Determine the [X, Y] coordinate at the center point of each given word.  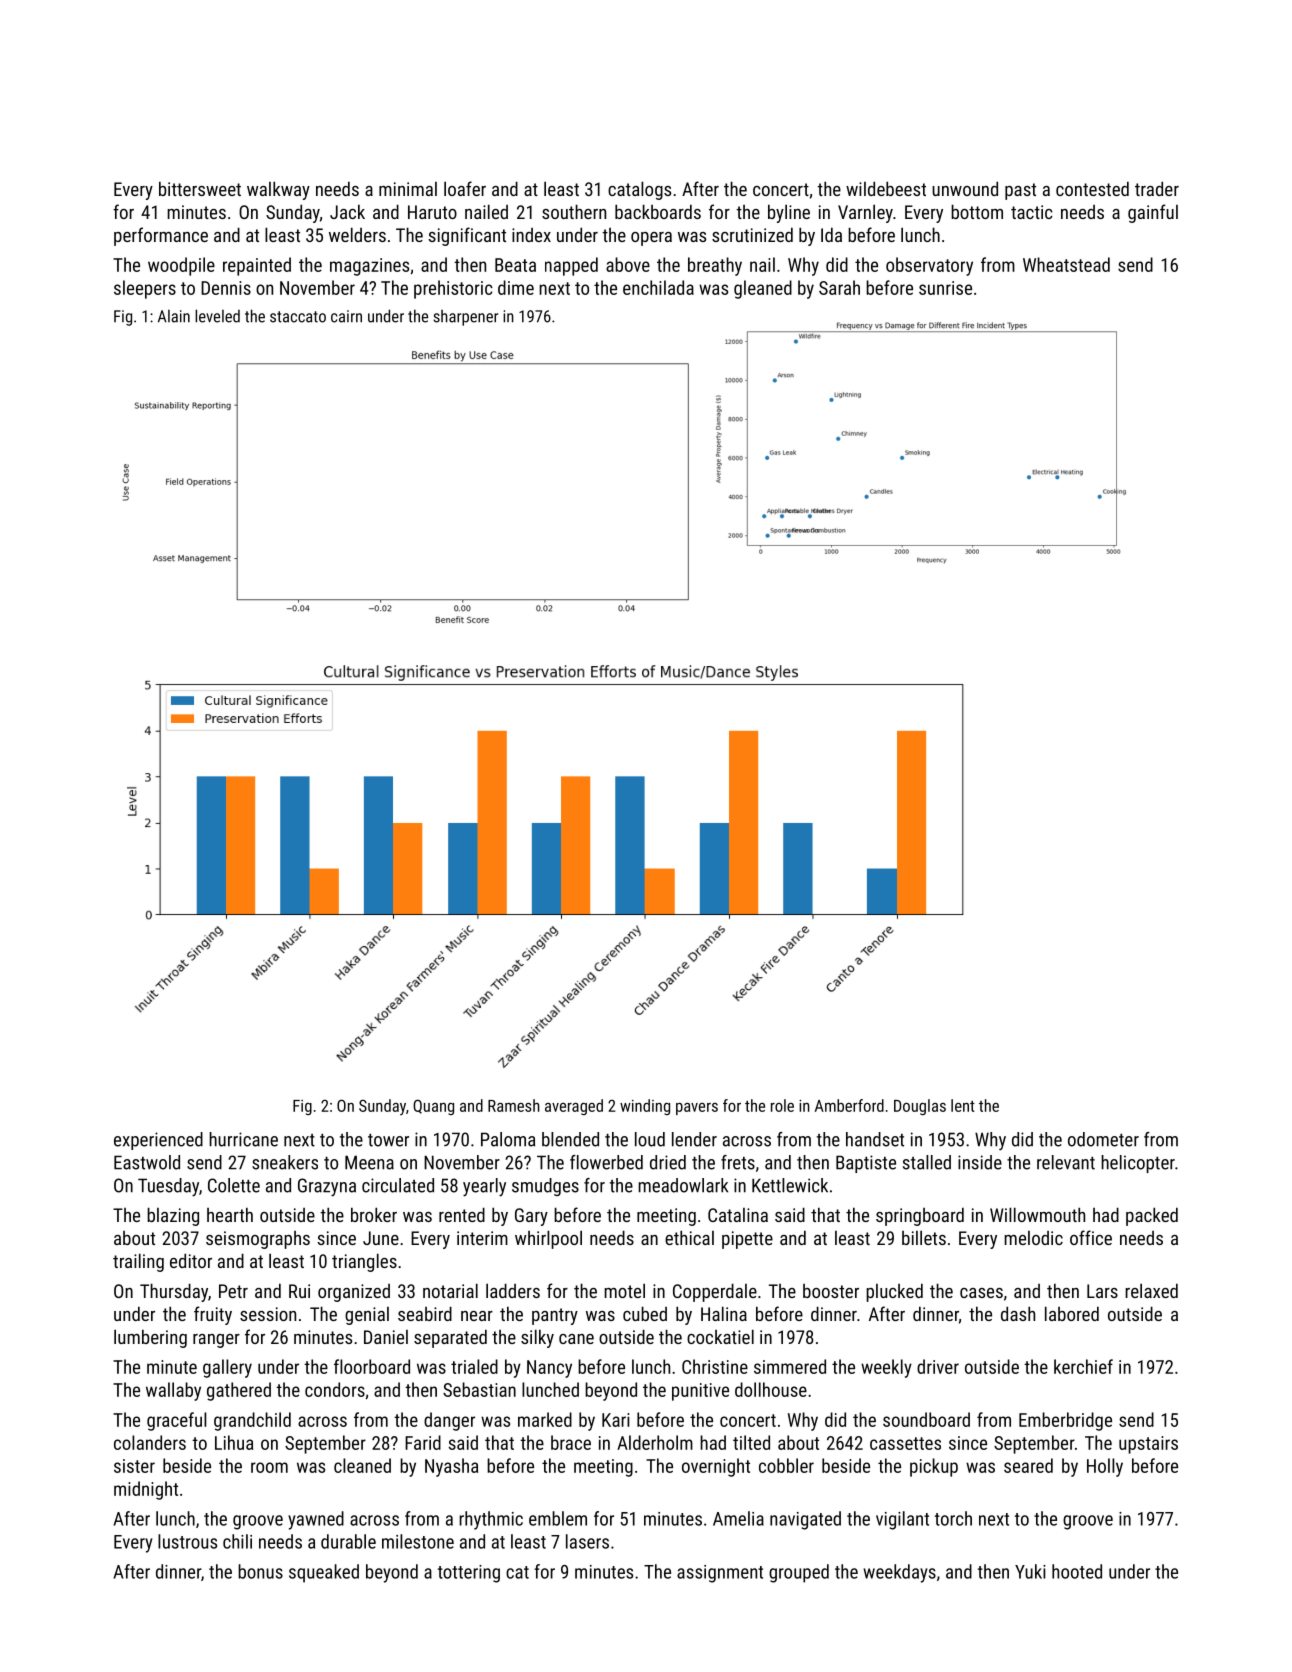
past [1020, 191]
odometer [1103, 1139]
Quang [433, 1107]
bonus [260, 1571]
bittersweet [200, 188]
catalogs [639, 190]
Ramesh [514, 1105]
